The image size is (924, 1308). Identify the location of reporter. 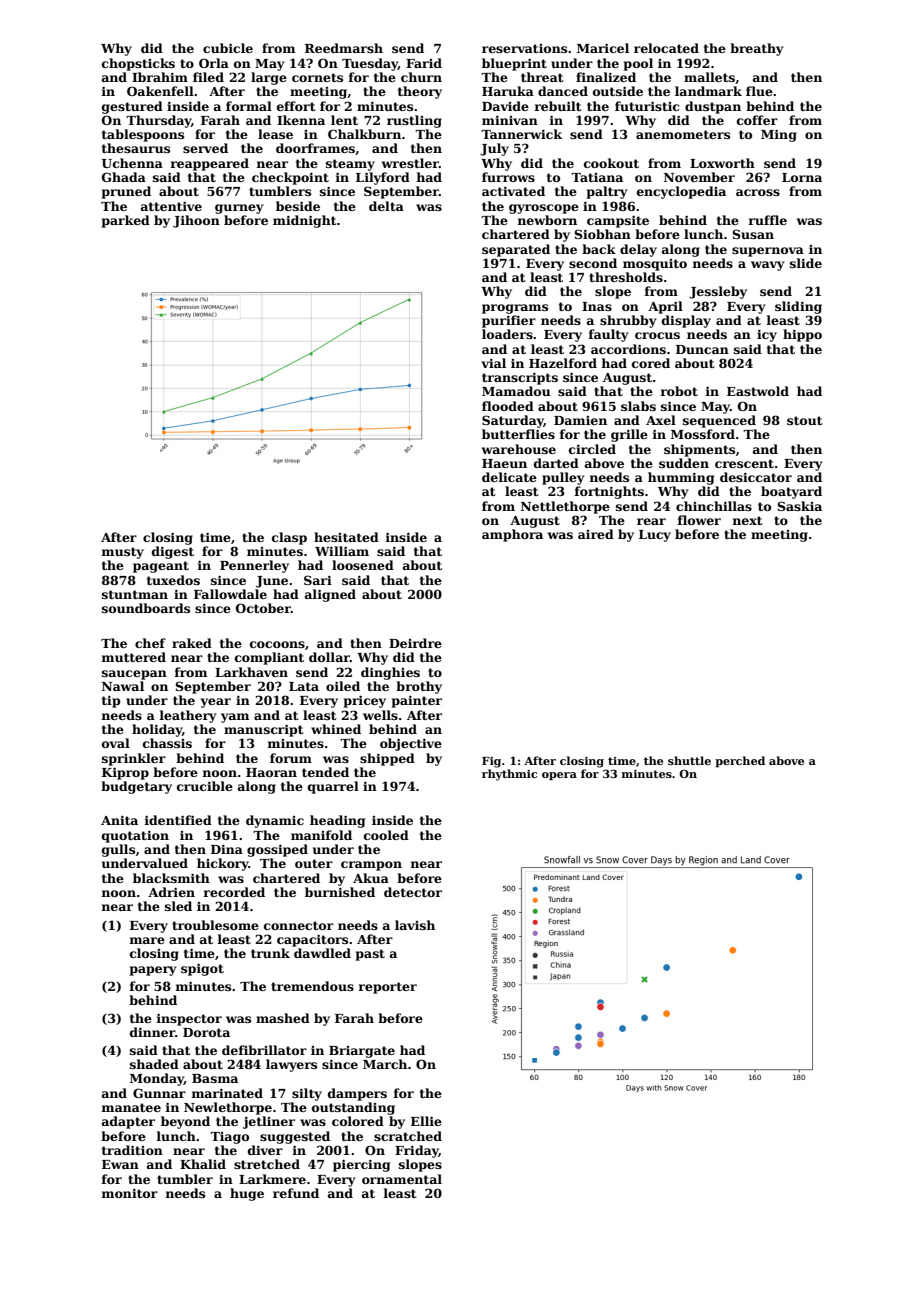
(387, 988).
